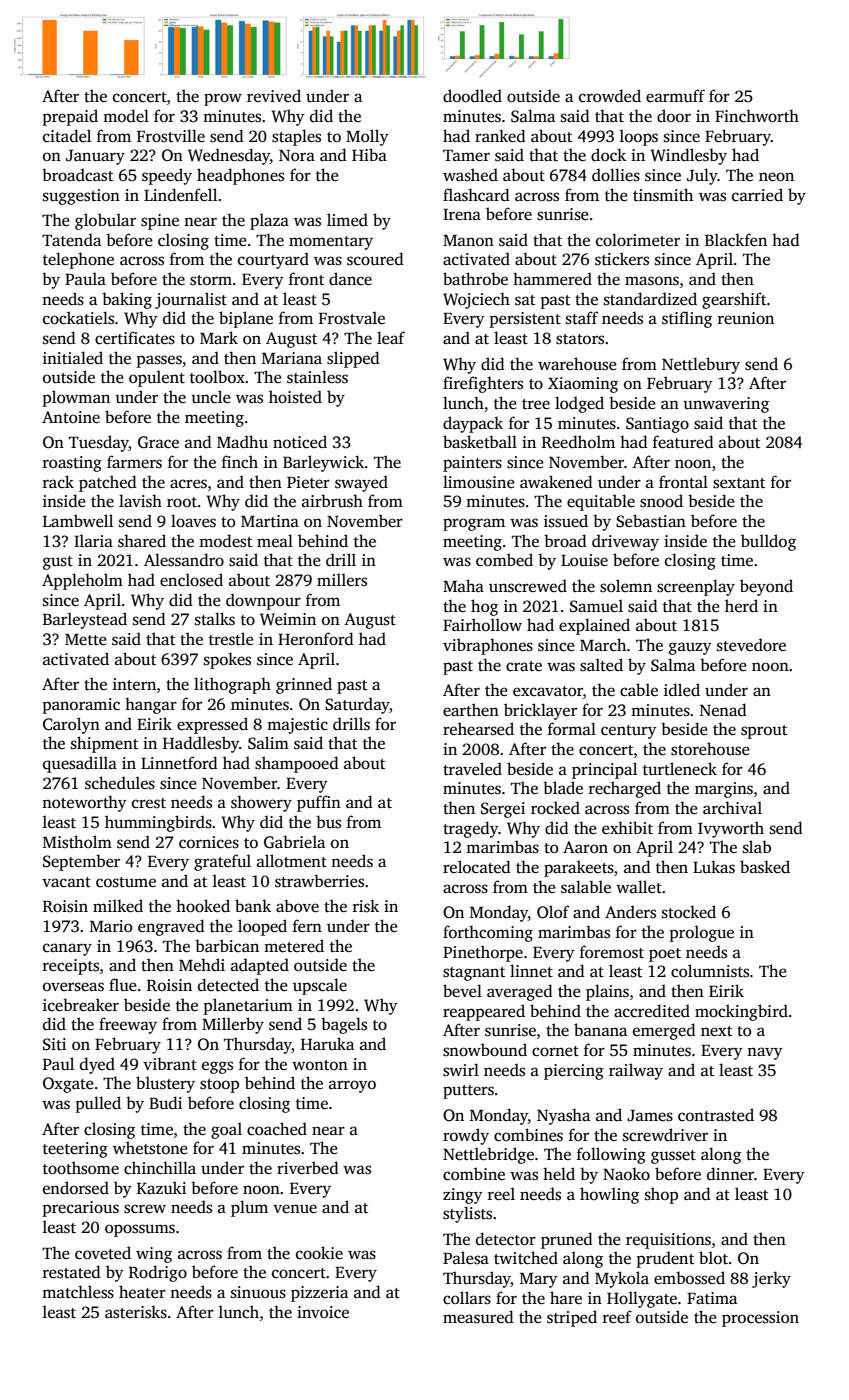 The height and width of the image is (1400, 849). Describe the element at coordinates (736, 239) in the image. I see `Blackfen` at that location.
